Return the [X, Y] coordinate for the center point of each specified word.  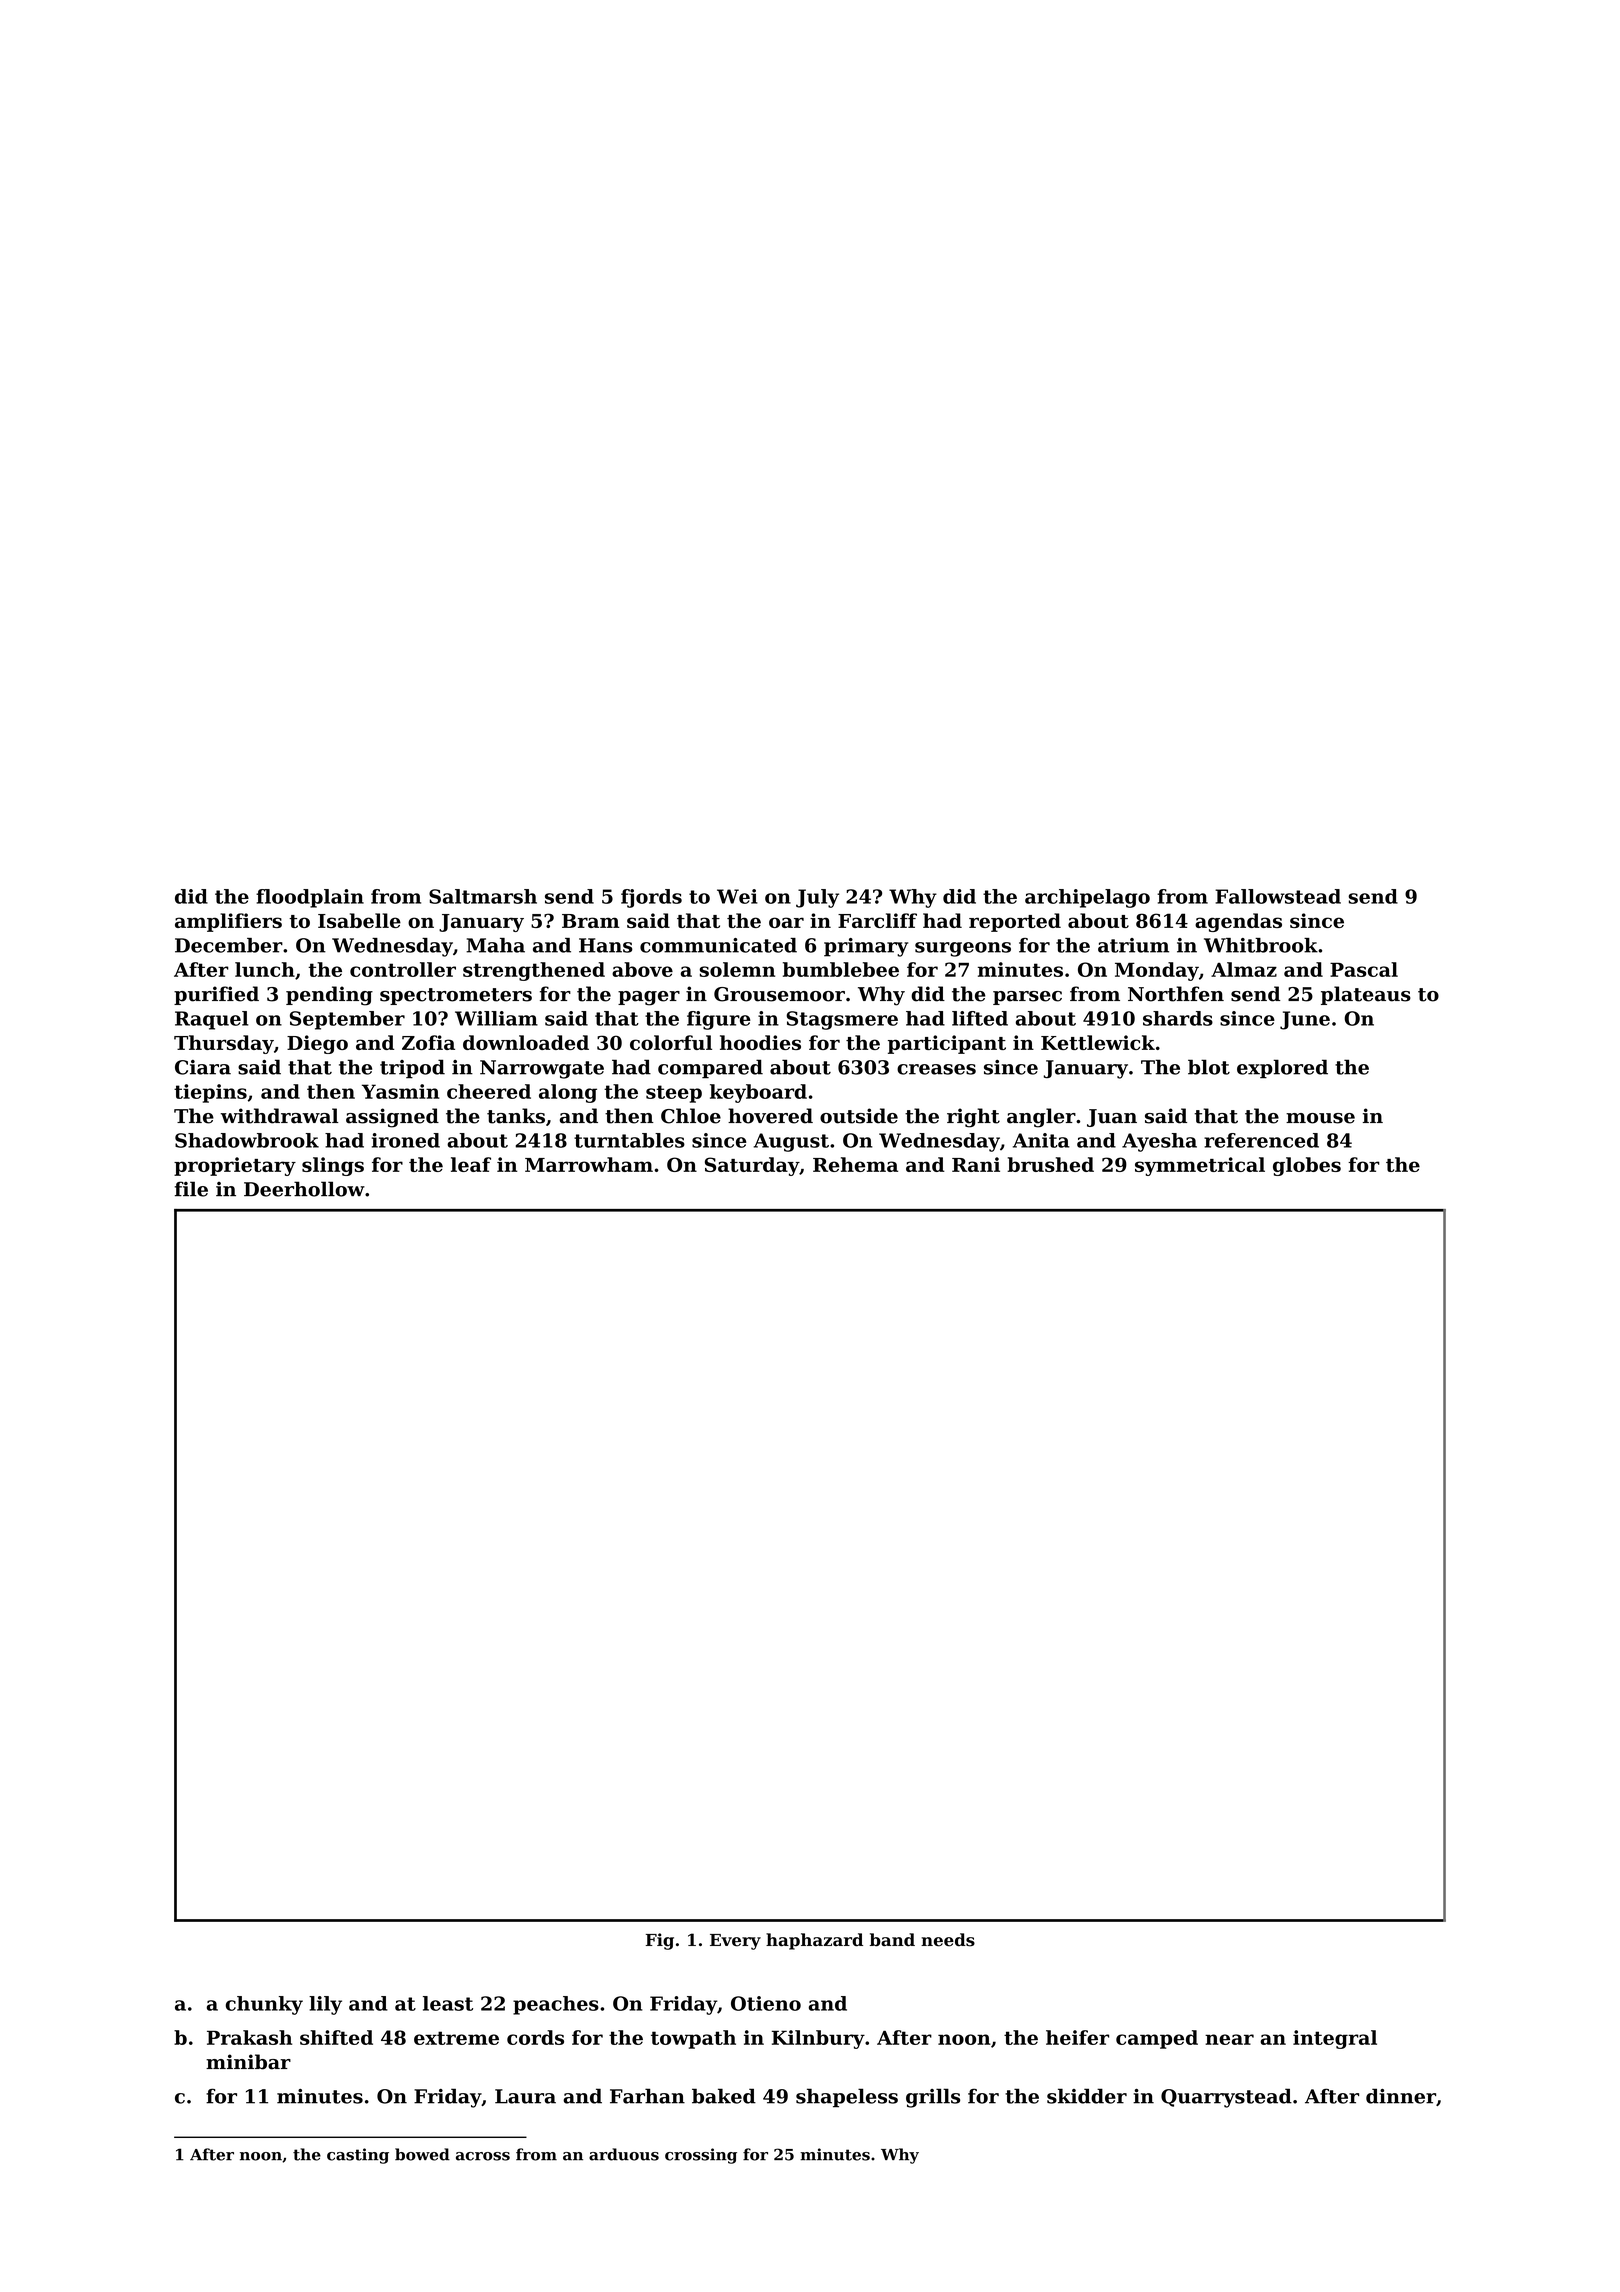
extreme [456, 2038]
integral [1335, 2039]
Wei [737, 896]
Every [735, 1942]
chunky [264, 2005]
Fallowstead [1278, 896]
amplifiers [228, 922]
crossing [701, 2156]
